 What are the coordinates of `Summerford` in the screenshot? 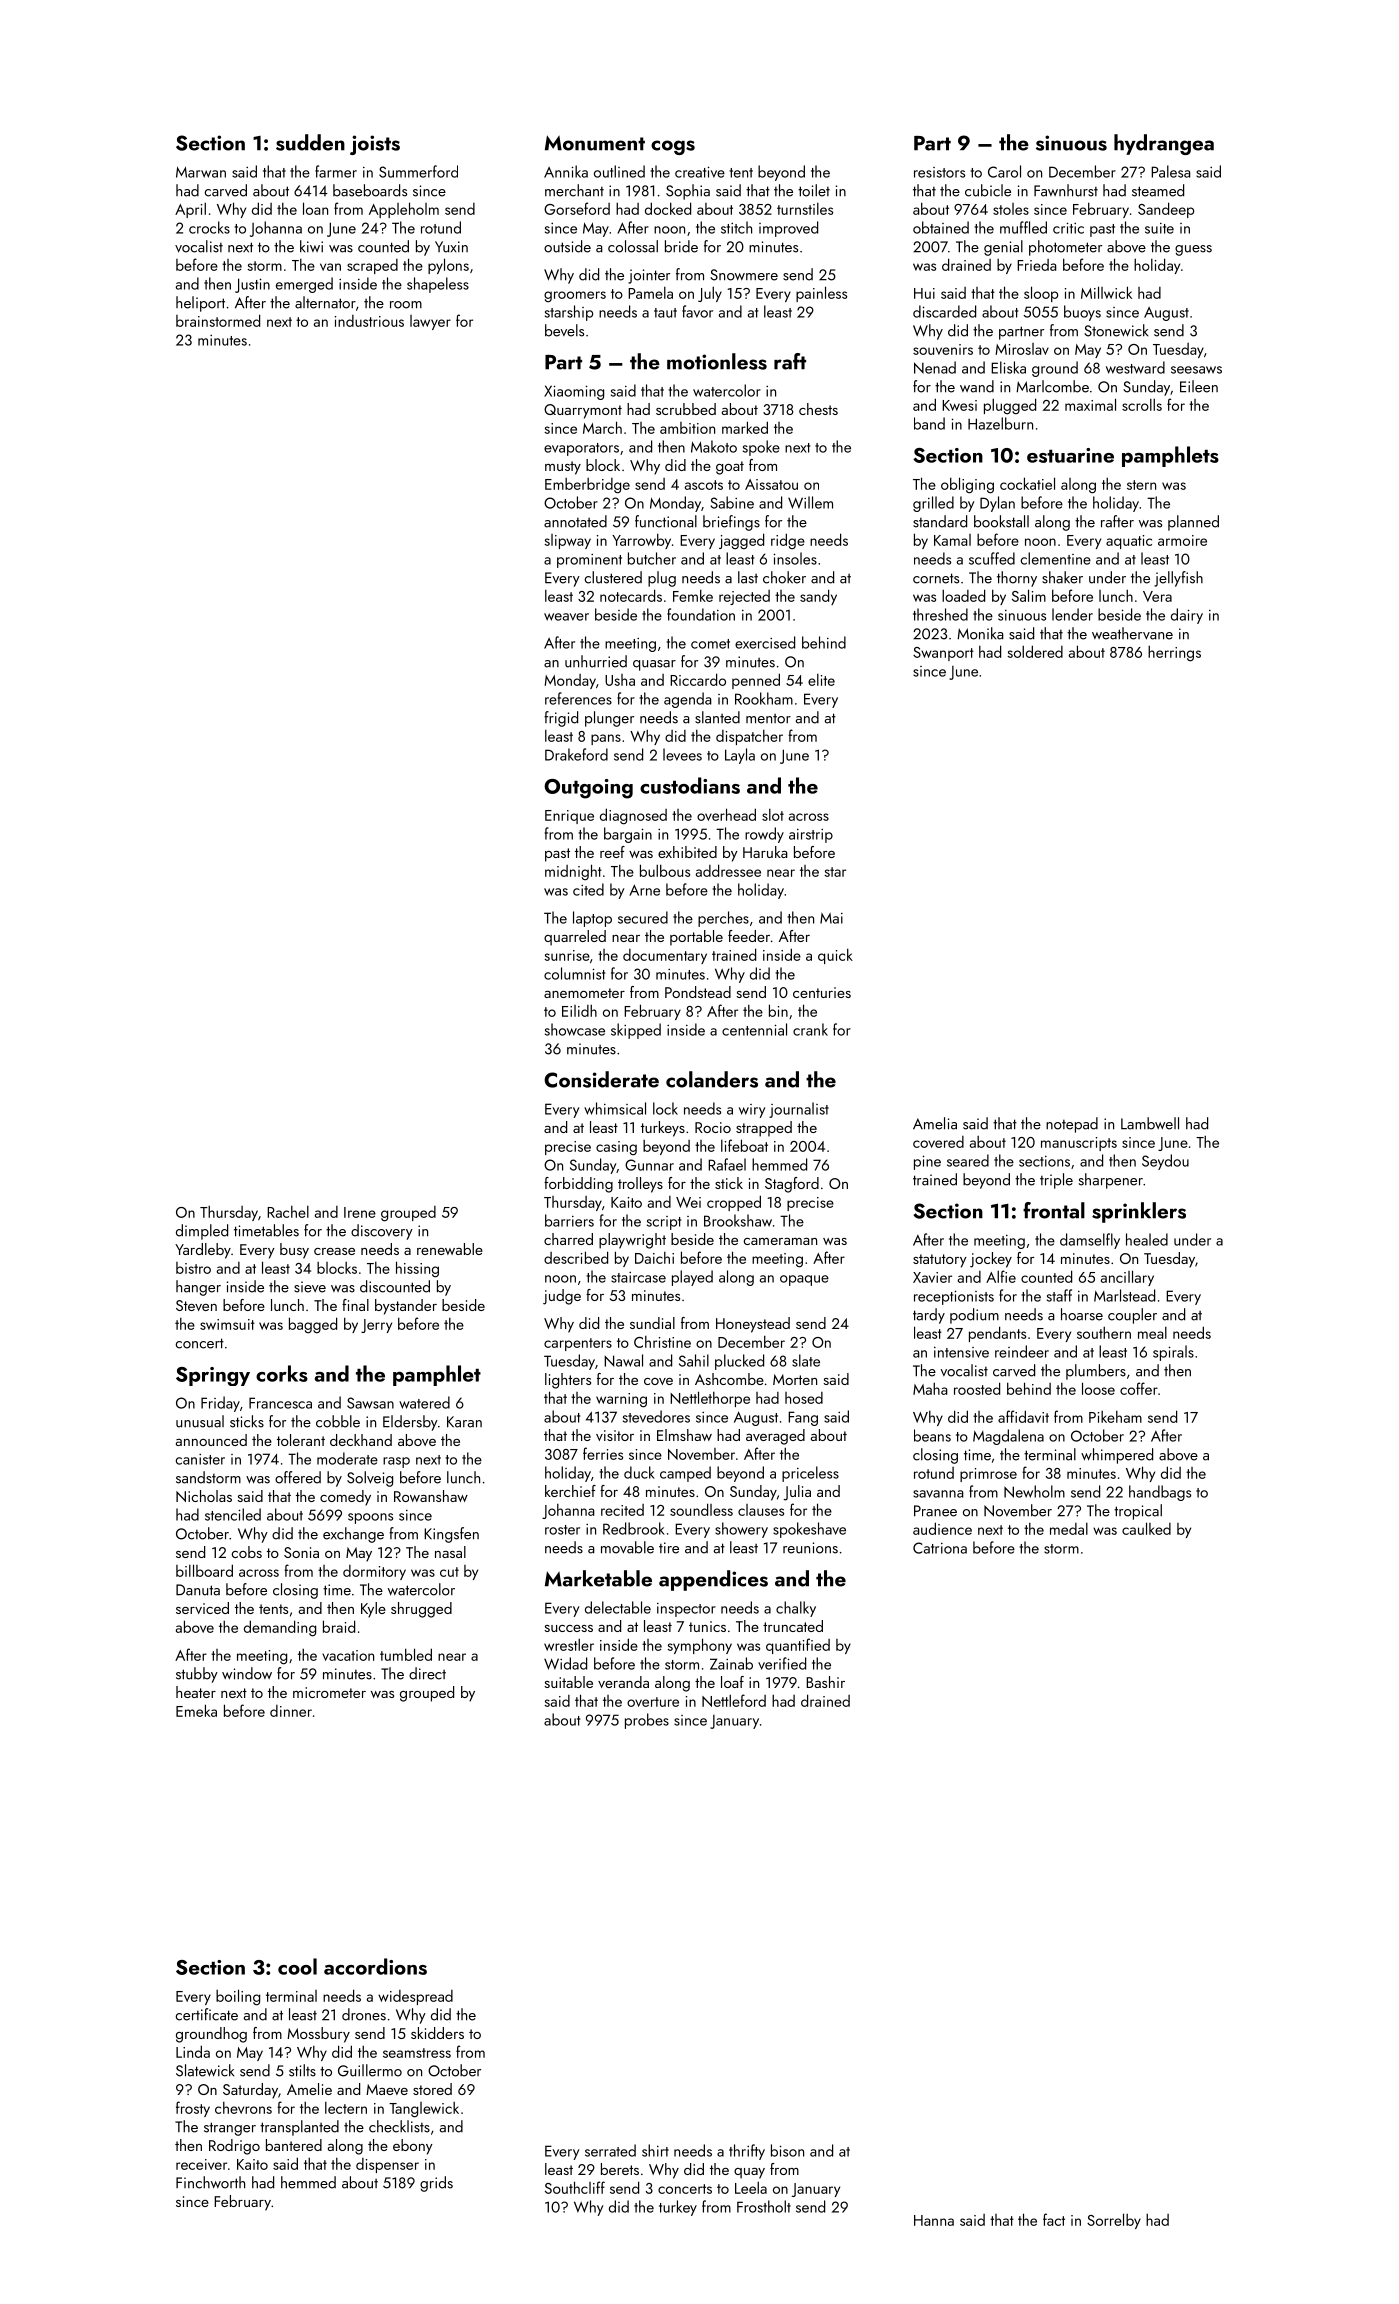 It's located at (418, 171).
